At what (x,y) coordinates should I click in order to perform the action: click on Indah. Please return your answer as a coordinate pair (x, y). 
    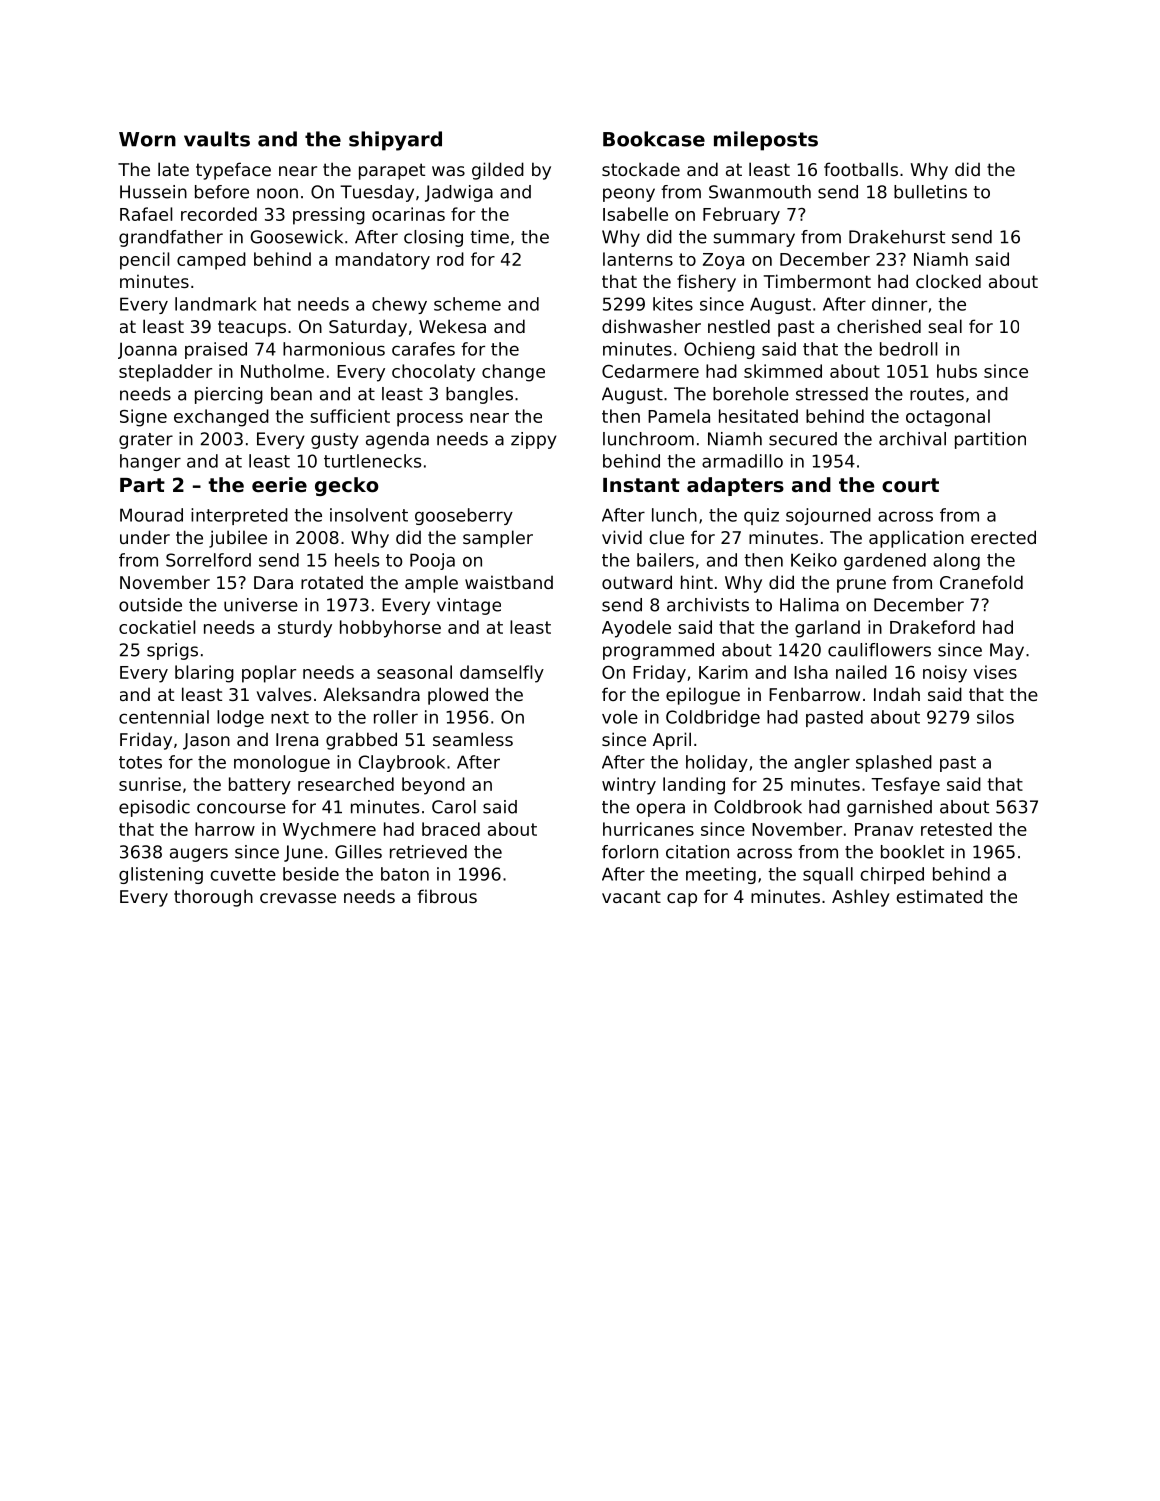
    Looking at the image, I should click on (897, 694).
